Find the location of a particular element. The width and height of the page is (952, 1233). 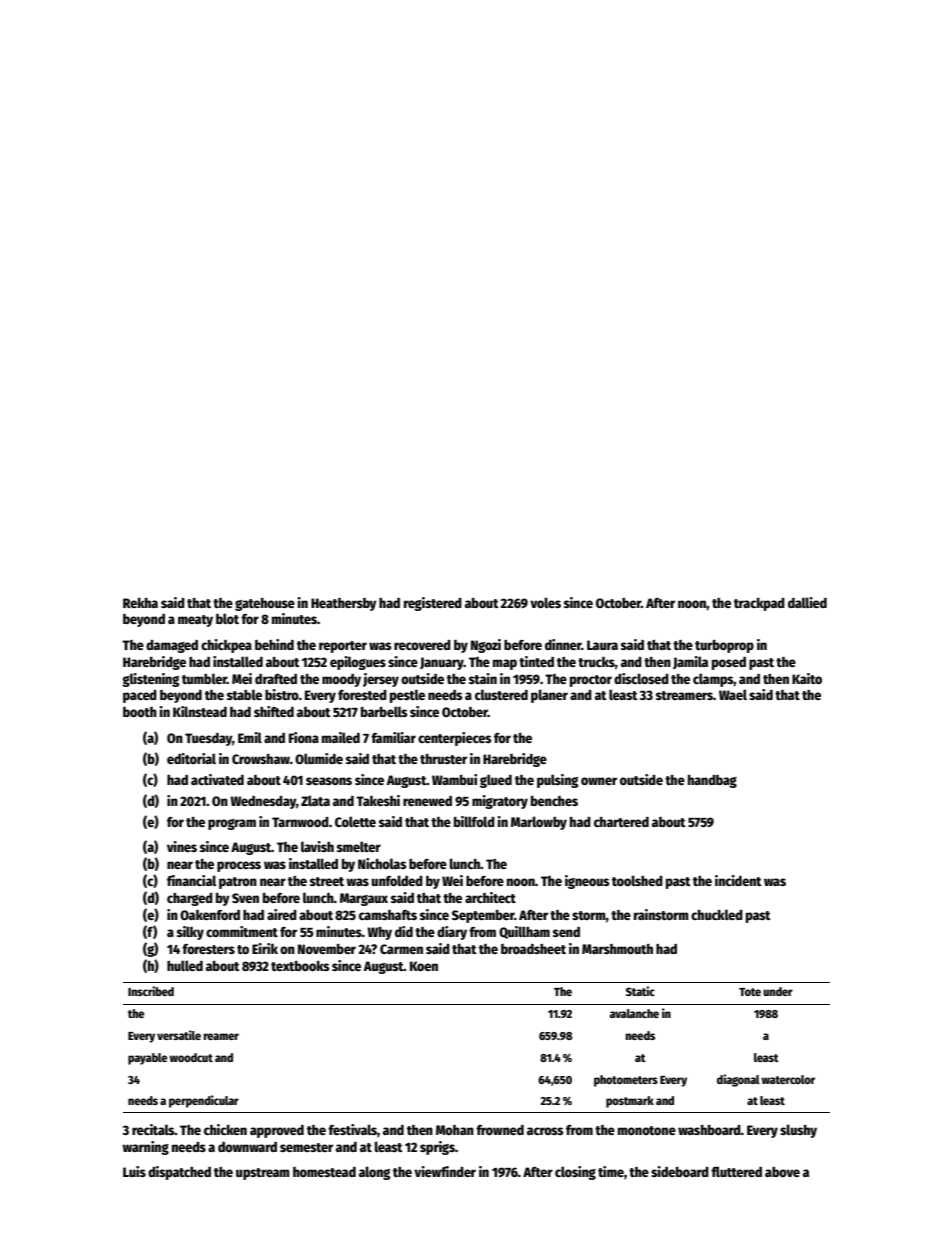

dallied is located at coordinates (807, 602).
